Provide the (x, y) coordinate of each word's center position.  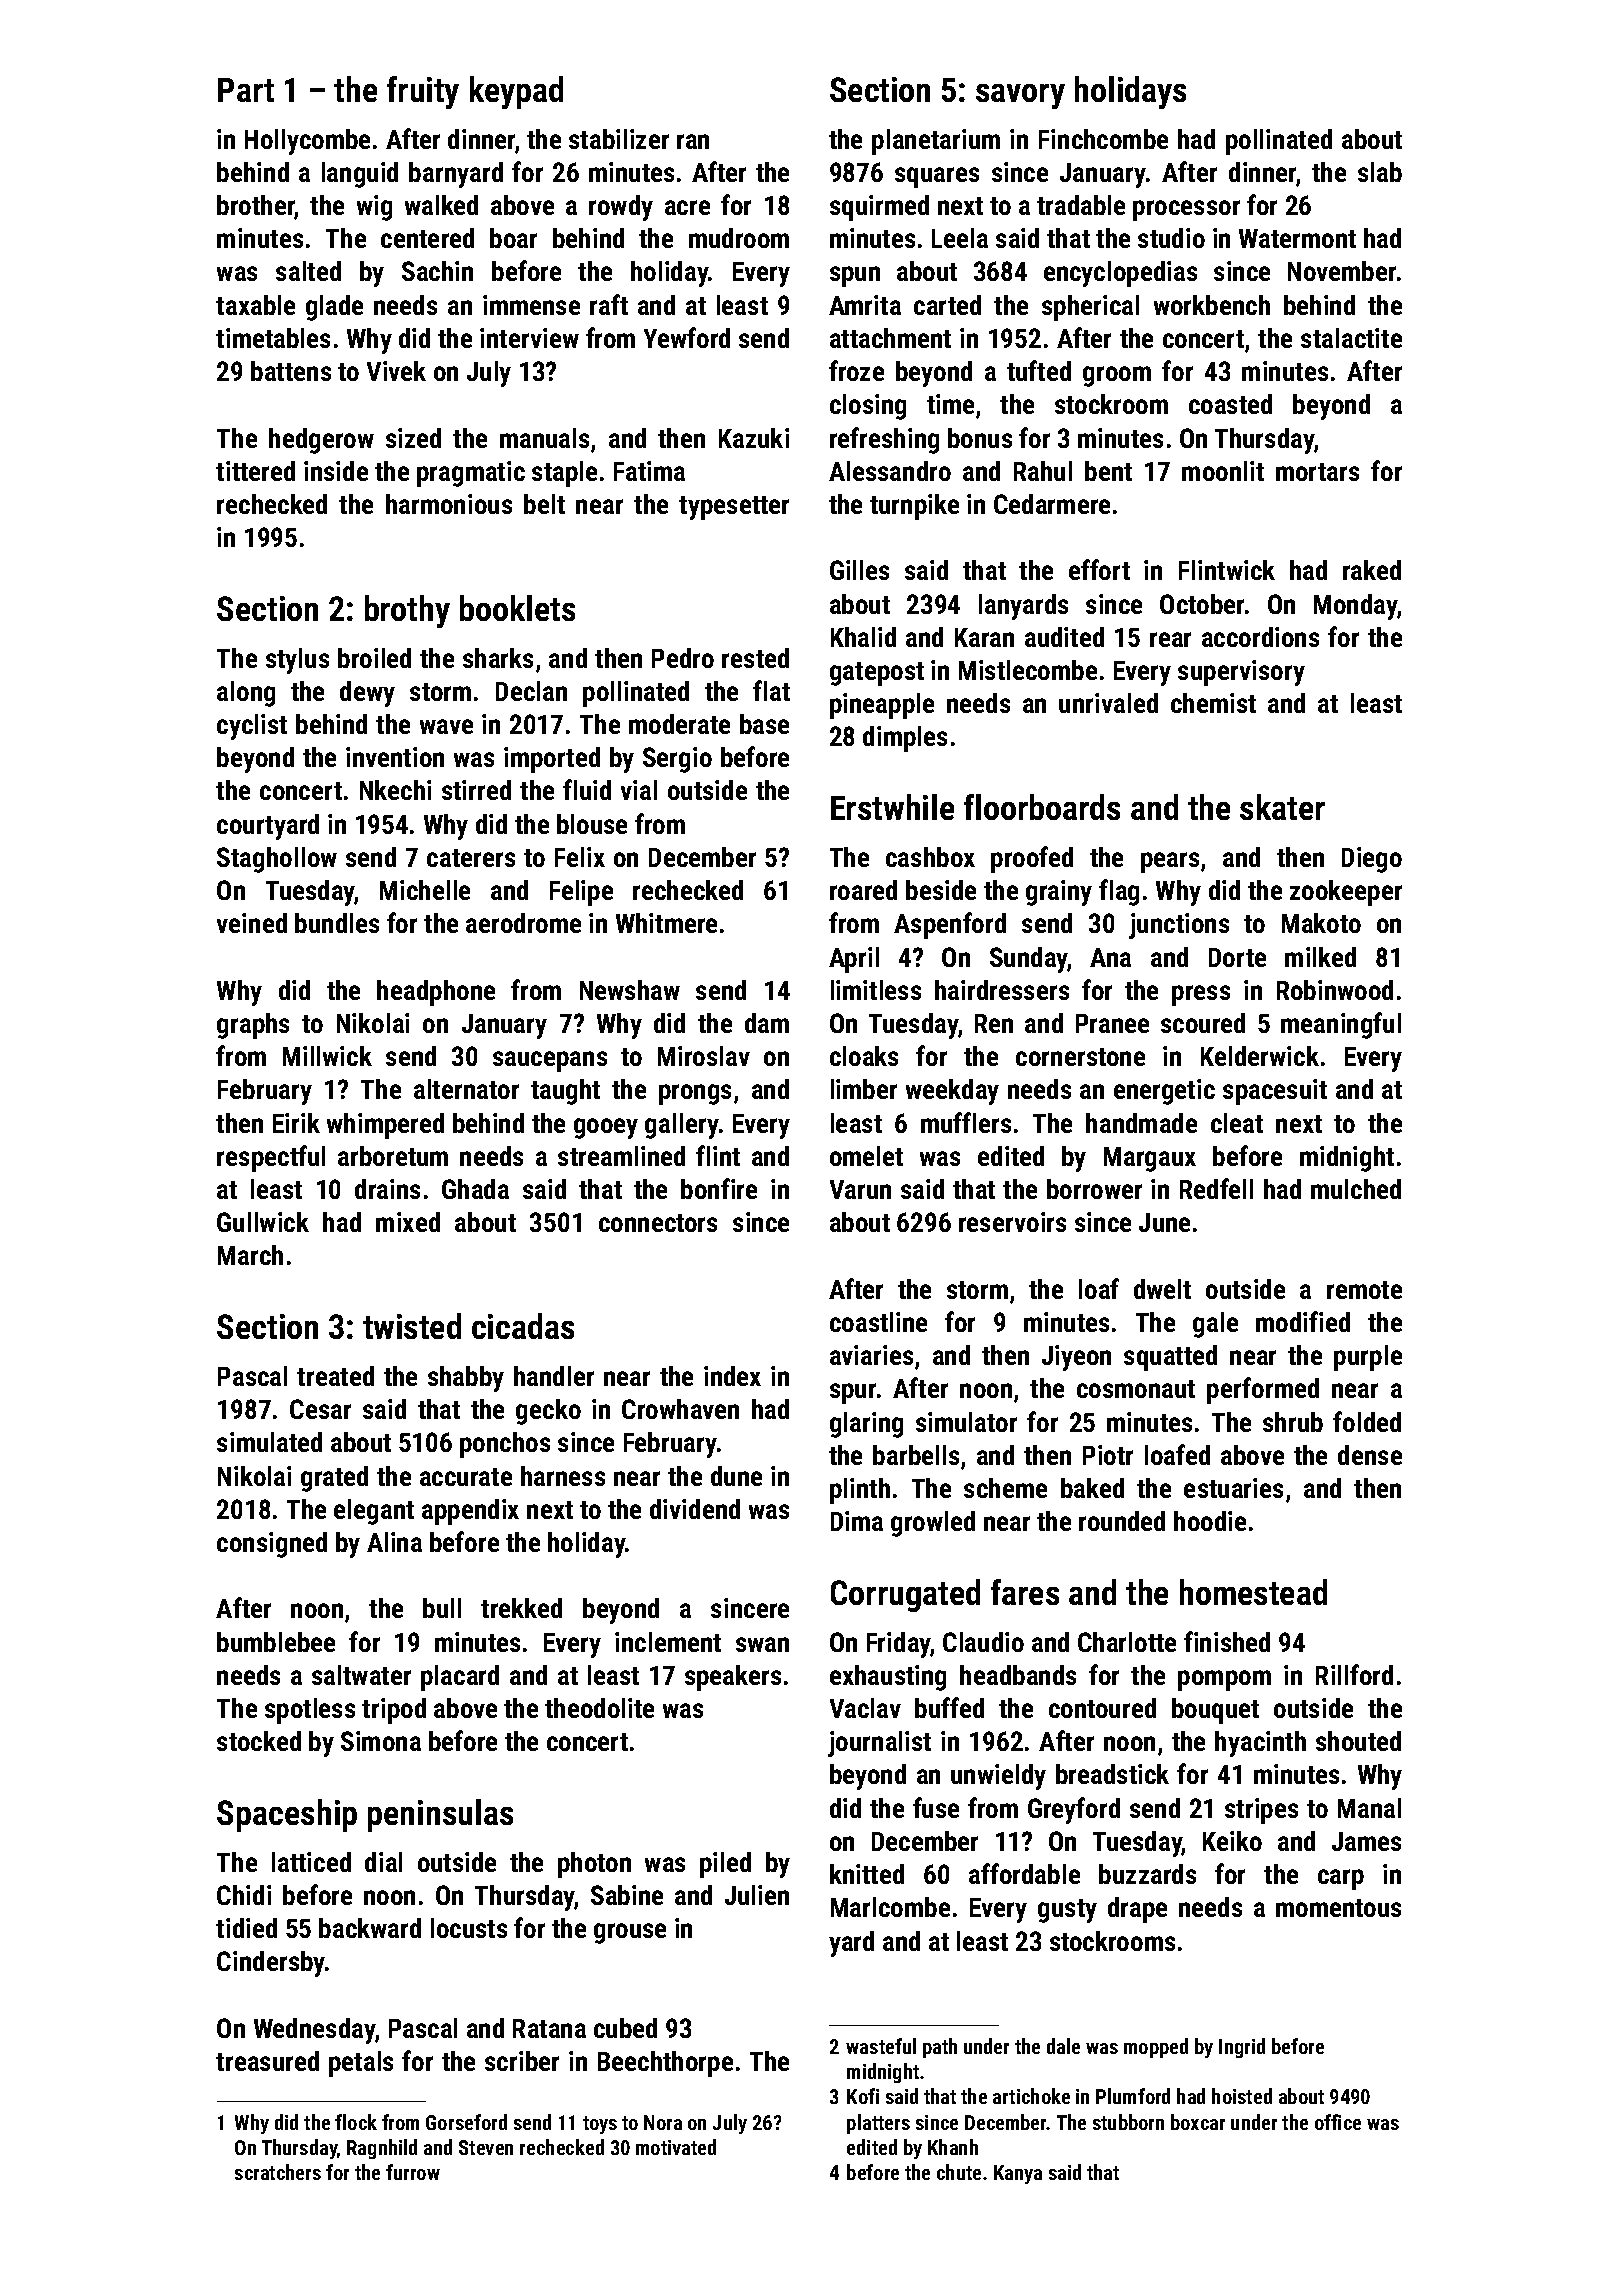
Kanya (1018, 2174)
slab (1380, 172)
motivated (676, 2147)
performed (1263, 1390)
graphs (253, 1026)
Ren (994, 1023)
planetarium (936, 142)
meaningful (1341, 1025)
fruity (423, 92)
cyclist (252, 727)
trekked (521, 1608)
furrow (413, 2172)
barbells (916, 1455)
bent (1108, 471)
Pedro (683, 658)
